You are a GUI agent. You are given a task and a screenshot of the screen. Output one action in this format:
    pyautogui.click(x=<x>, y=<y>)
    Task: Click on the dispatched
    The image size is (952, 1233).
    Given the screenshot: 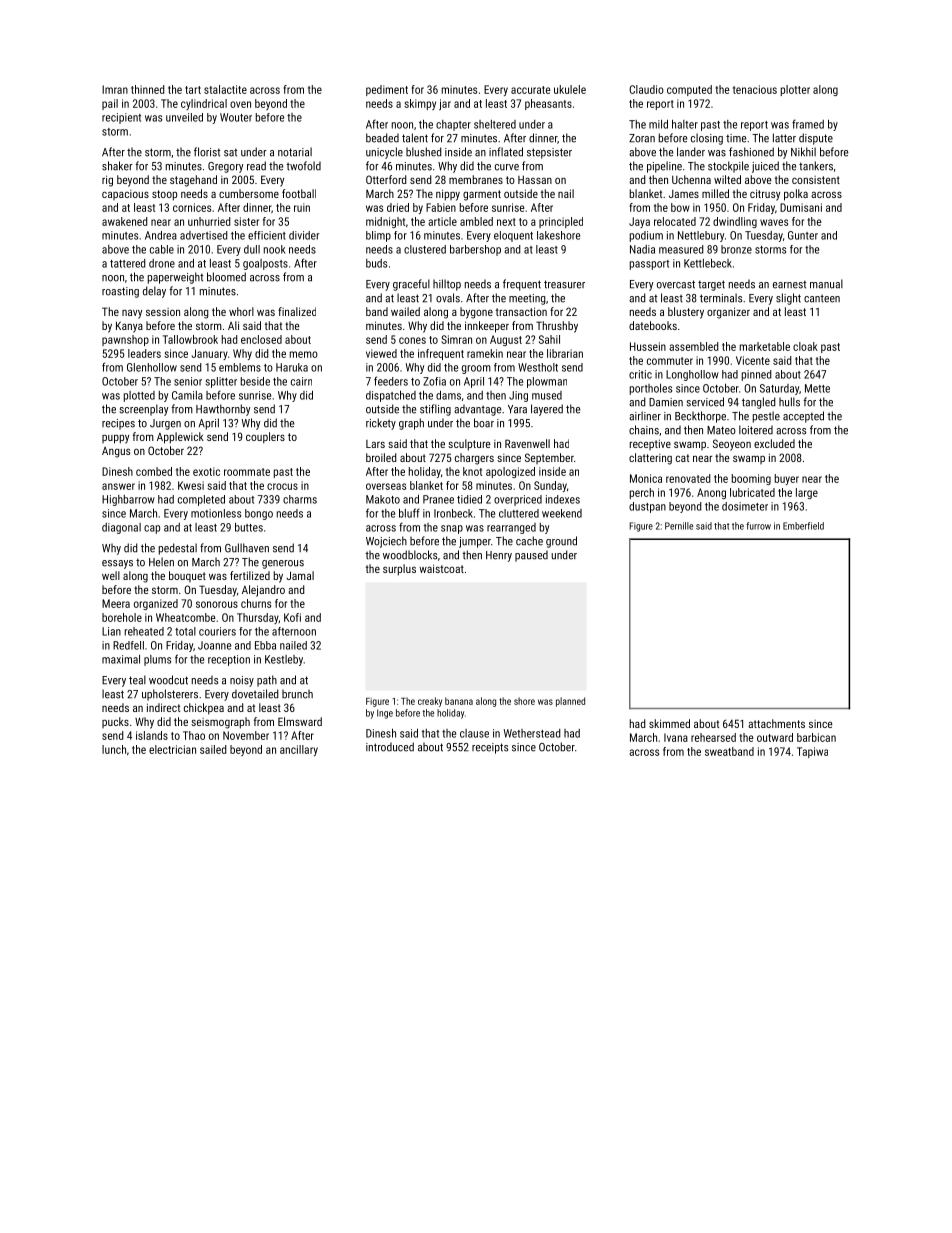 What is the action you would take?
    pyautogui.click(x=391, y=396)
